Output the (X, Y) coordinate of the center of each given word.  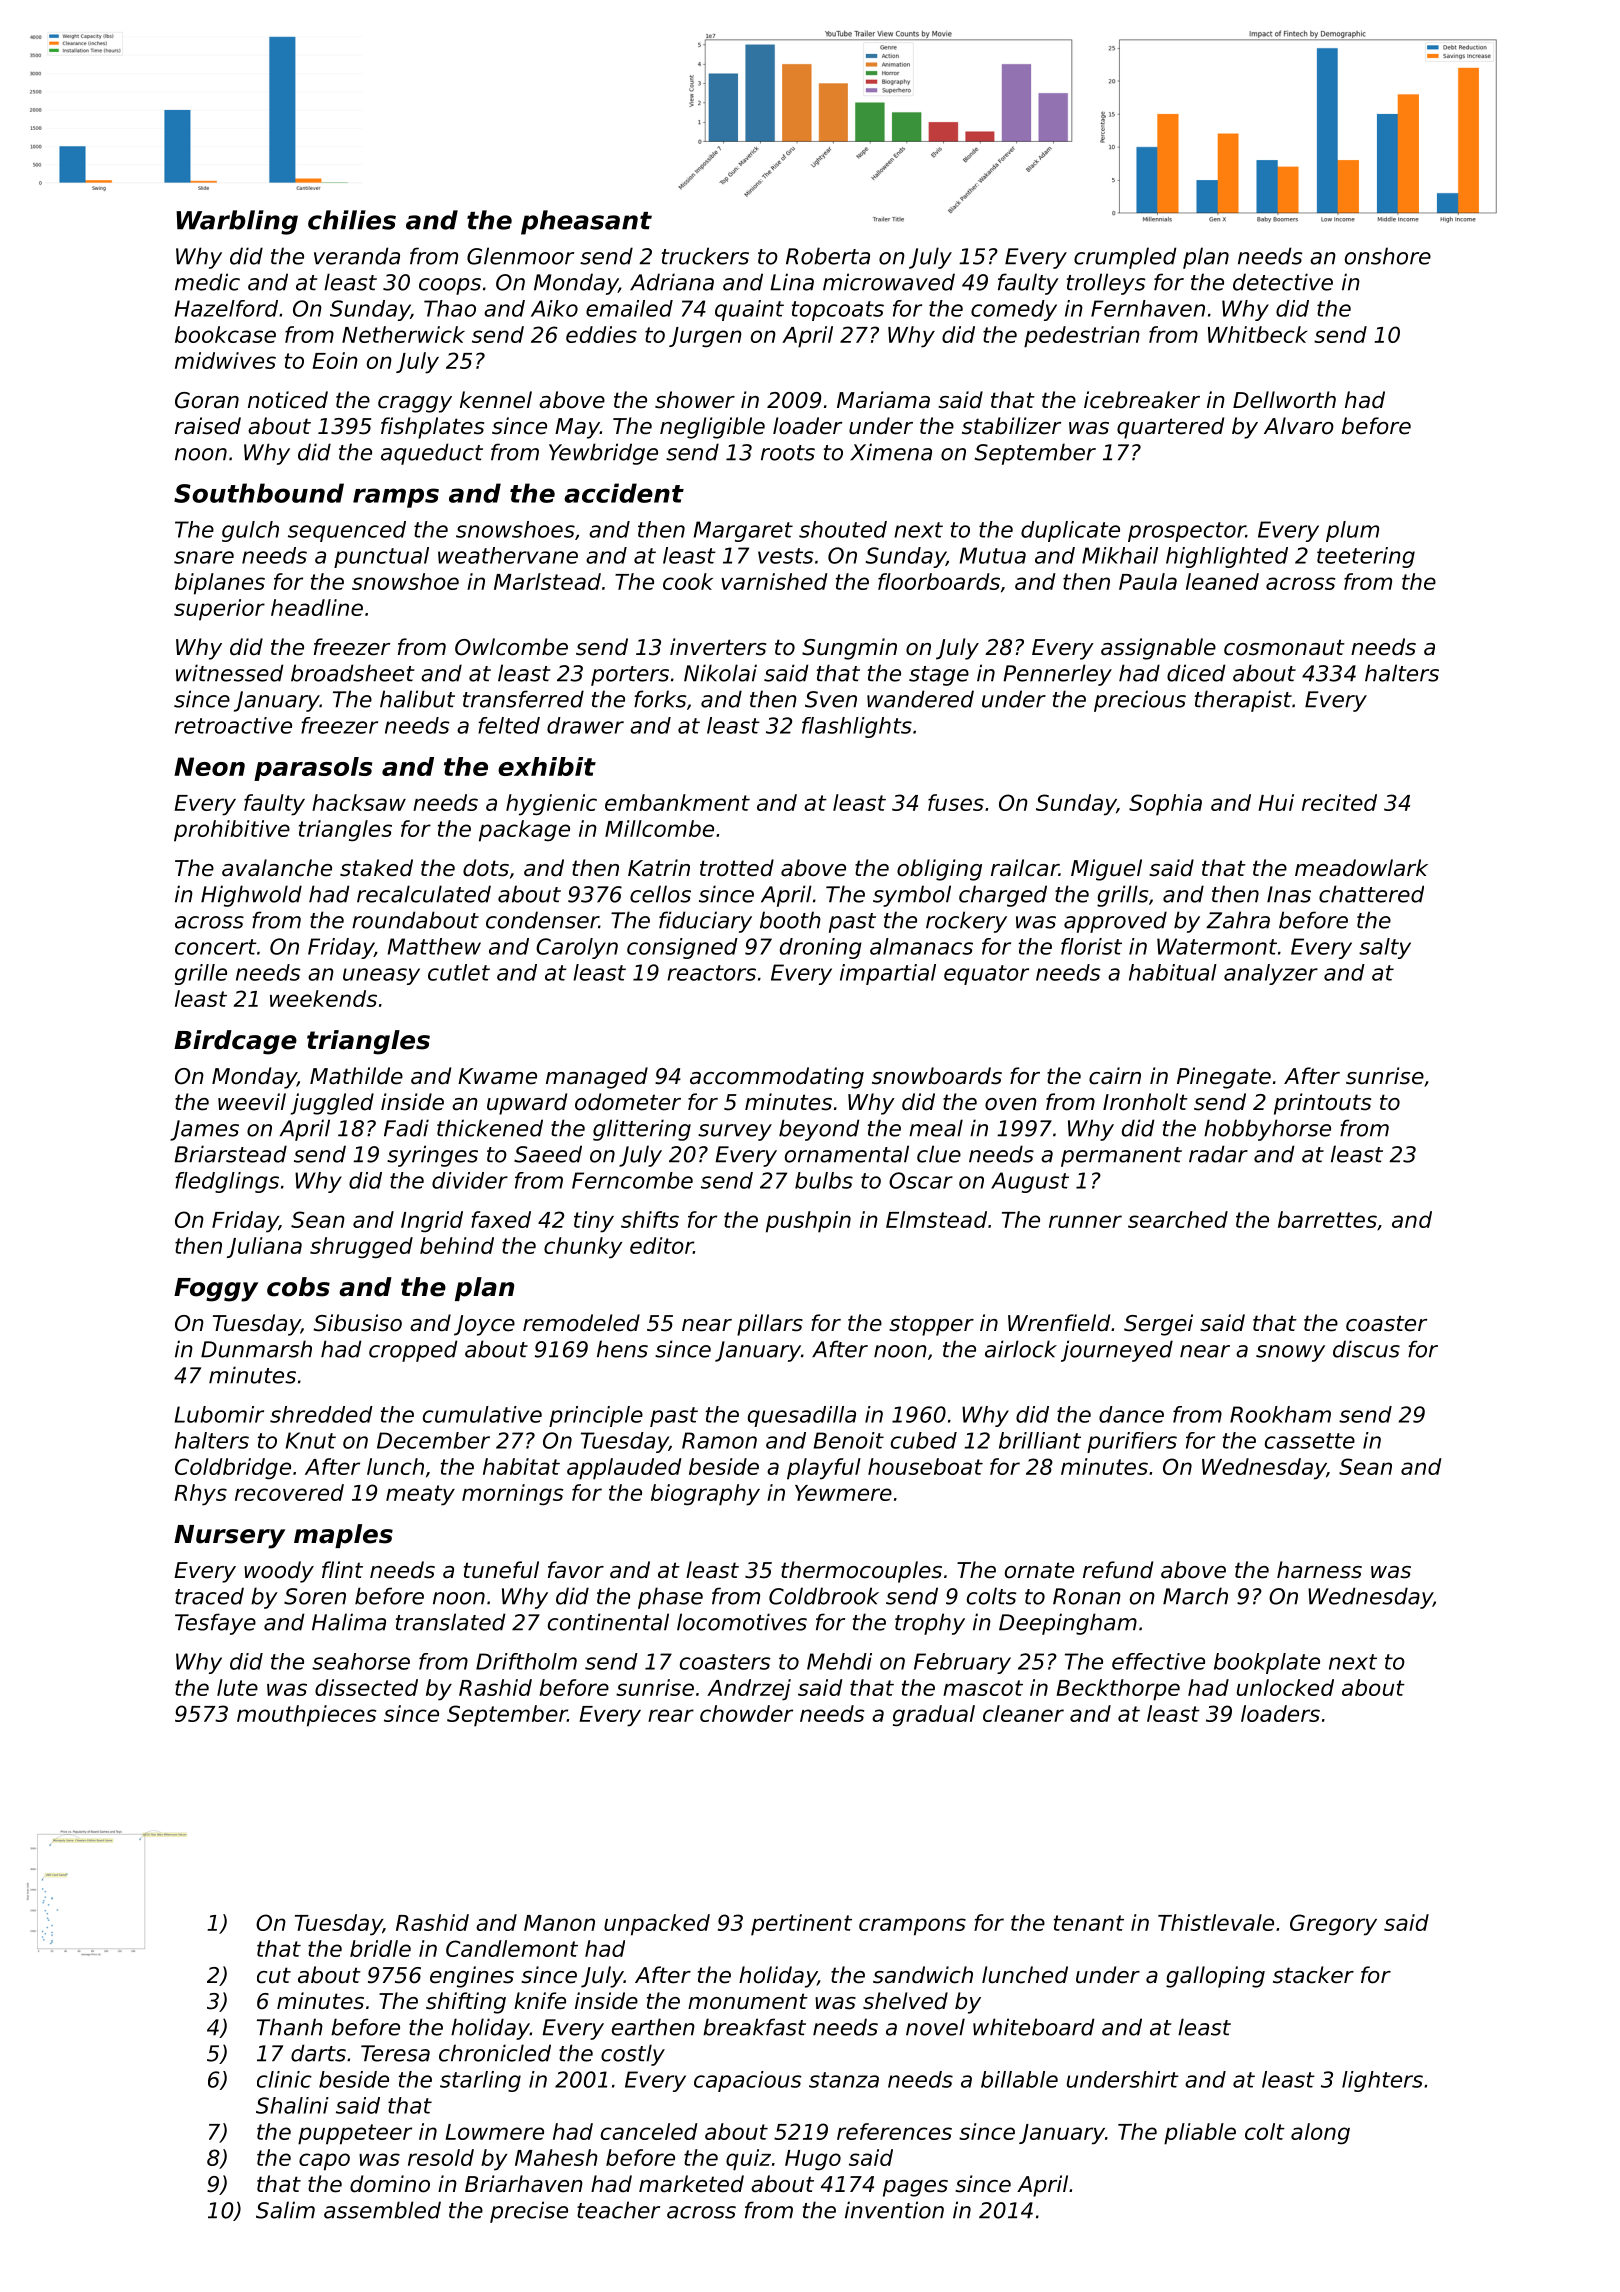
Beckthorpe (1118, 1690)
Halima (349, 1622)
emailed (629, 308)
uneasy (381, 976)
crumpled (1125, 258)
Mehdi (839, 1661)
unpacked (657, 1925)
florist (1091, 946)
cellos (660, 894)
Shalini (292, 2105)
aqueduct (432, 454)
